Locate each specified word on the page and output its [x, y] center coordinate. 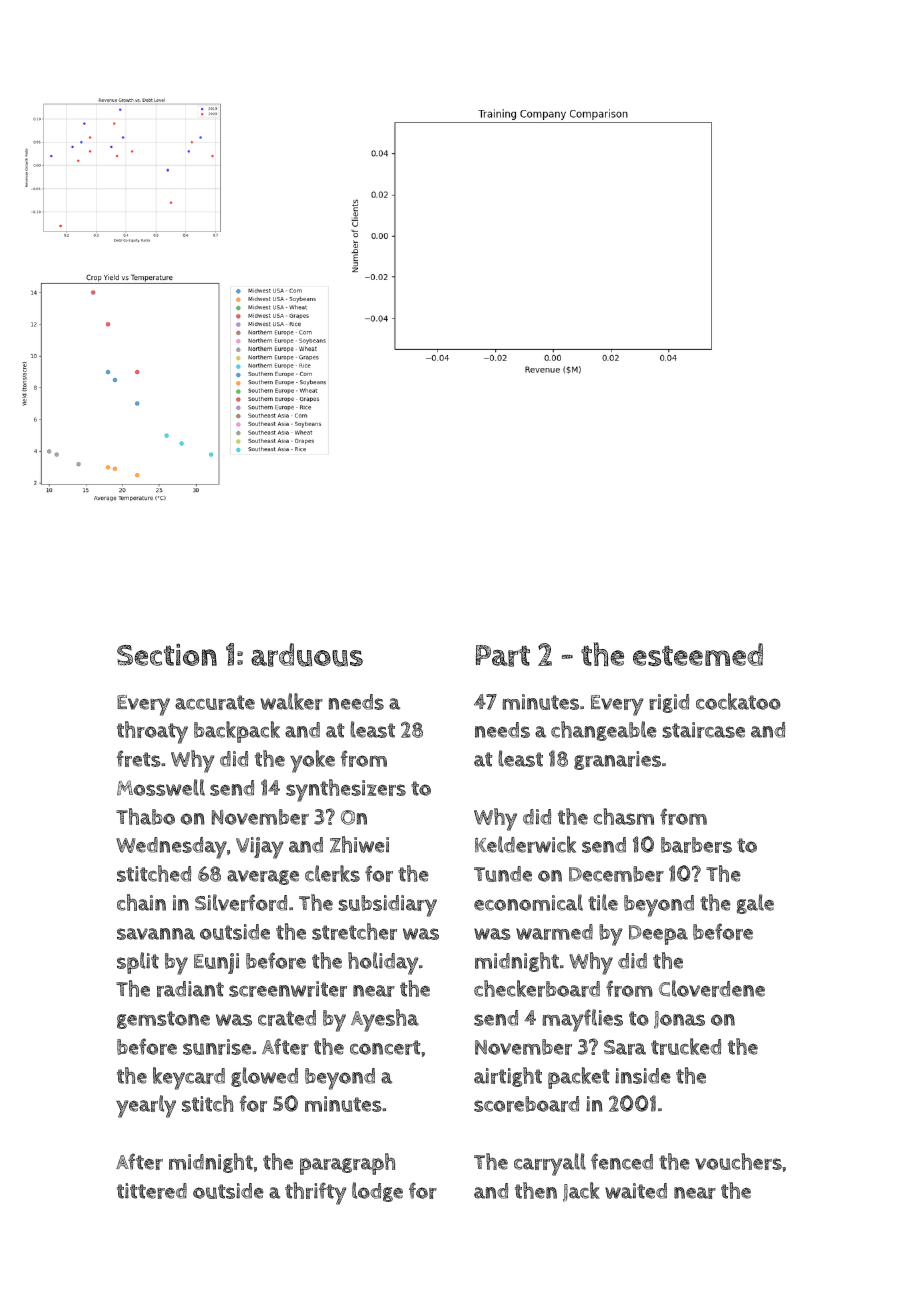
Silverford [241, 902]
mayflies [582, 1020]
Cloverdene [712, 988]
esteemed [698, 654]
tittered [152, 1191]
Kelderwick [525, 844]
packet [579, 1078]
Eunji [216, 963]
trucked [686, 1046]
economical [528, 902]
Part [503, 656]
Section [167, 655]
